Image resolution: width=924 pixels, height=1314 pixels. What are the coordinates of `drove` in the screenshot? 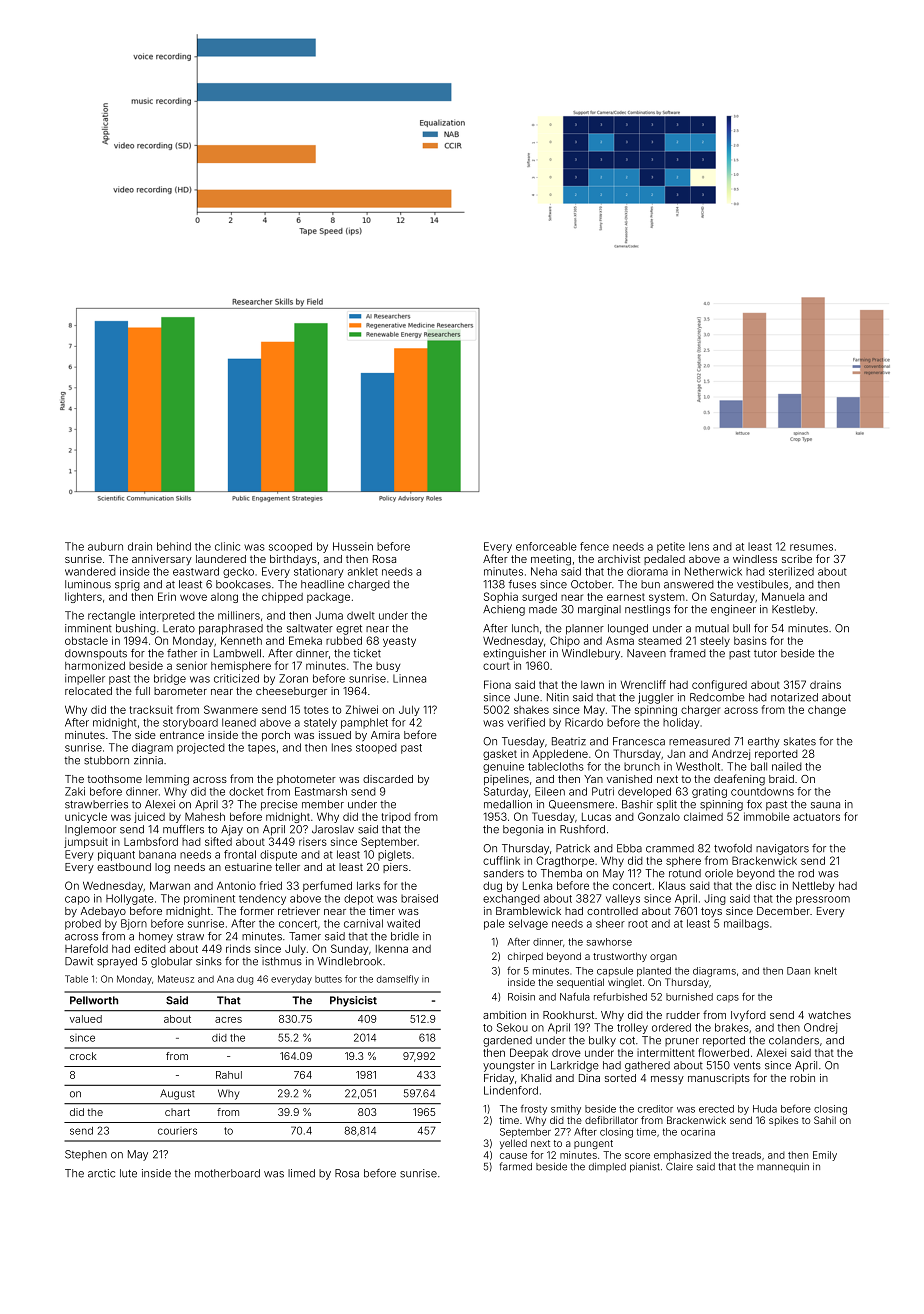 It's located at (566, 1053).
